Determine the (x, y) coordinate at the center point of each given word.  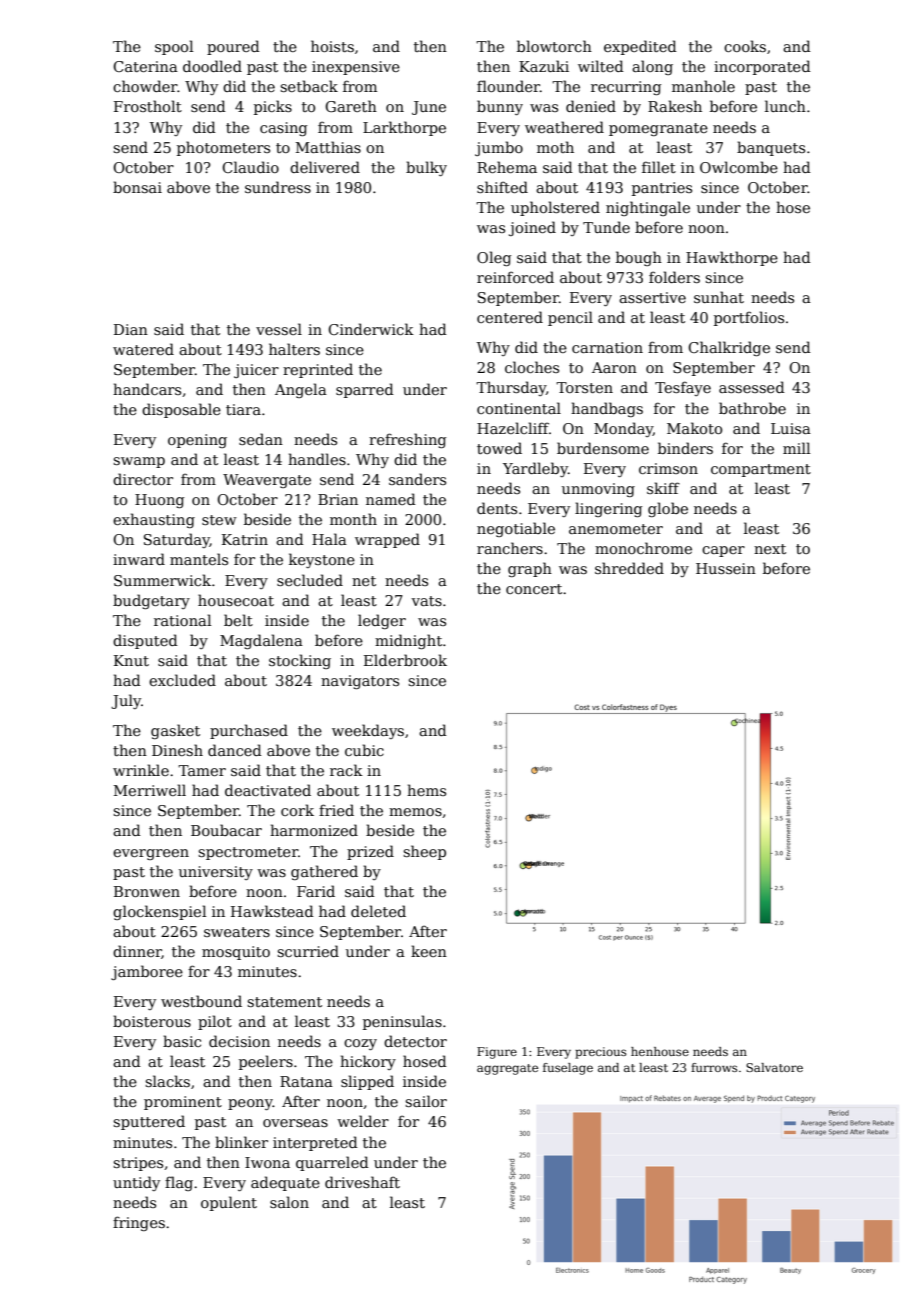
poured (233, 47)
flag (179, 1183)
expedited (640, 47)
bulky (426, 168)
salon (289, 1202)
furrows (714, 1067)
